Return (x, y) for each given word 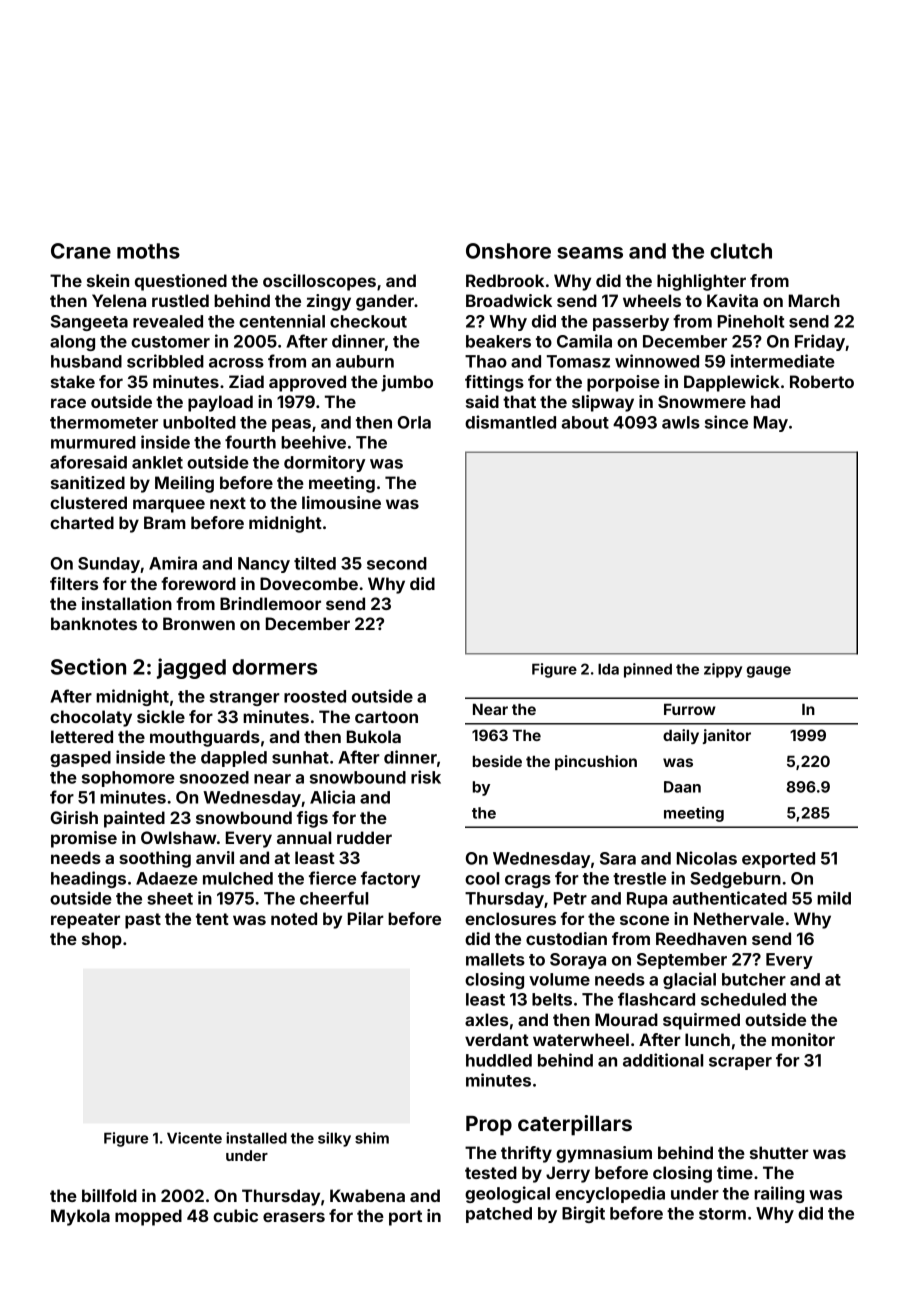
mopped (148, 1217)
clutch (741, 251)
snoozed (214, 777)
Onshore (508, 251)
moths (148, 251)
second (397, 563)
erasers (294, 1217)
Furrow (690, 709)
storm (722, 1214)
